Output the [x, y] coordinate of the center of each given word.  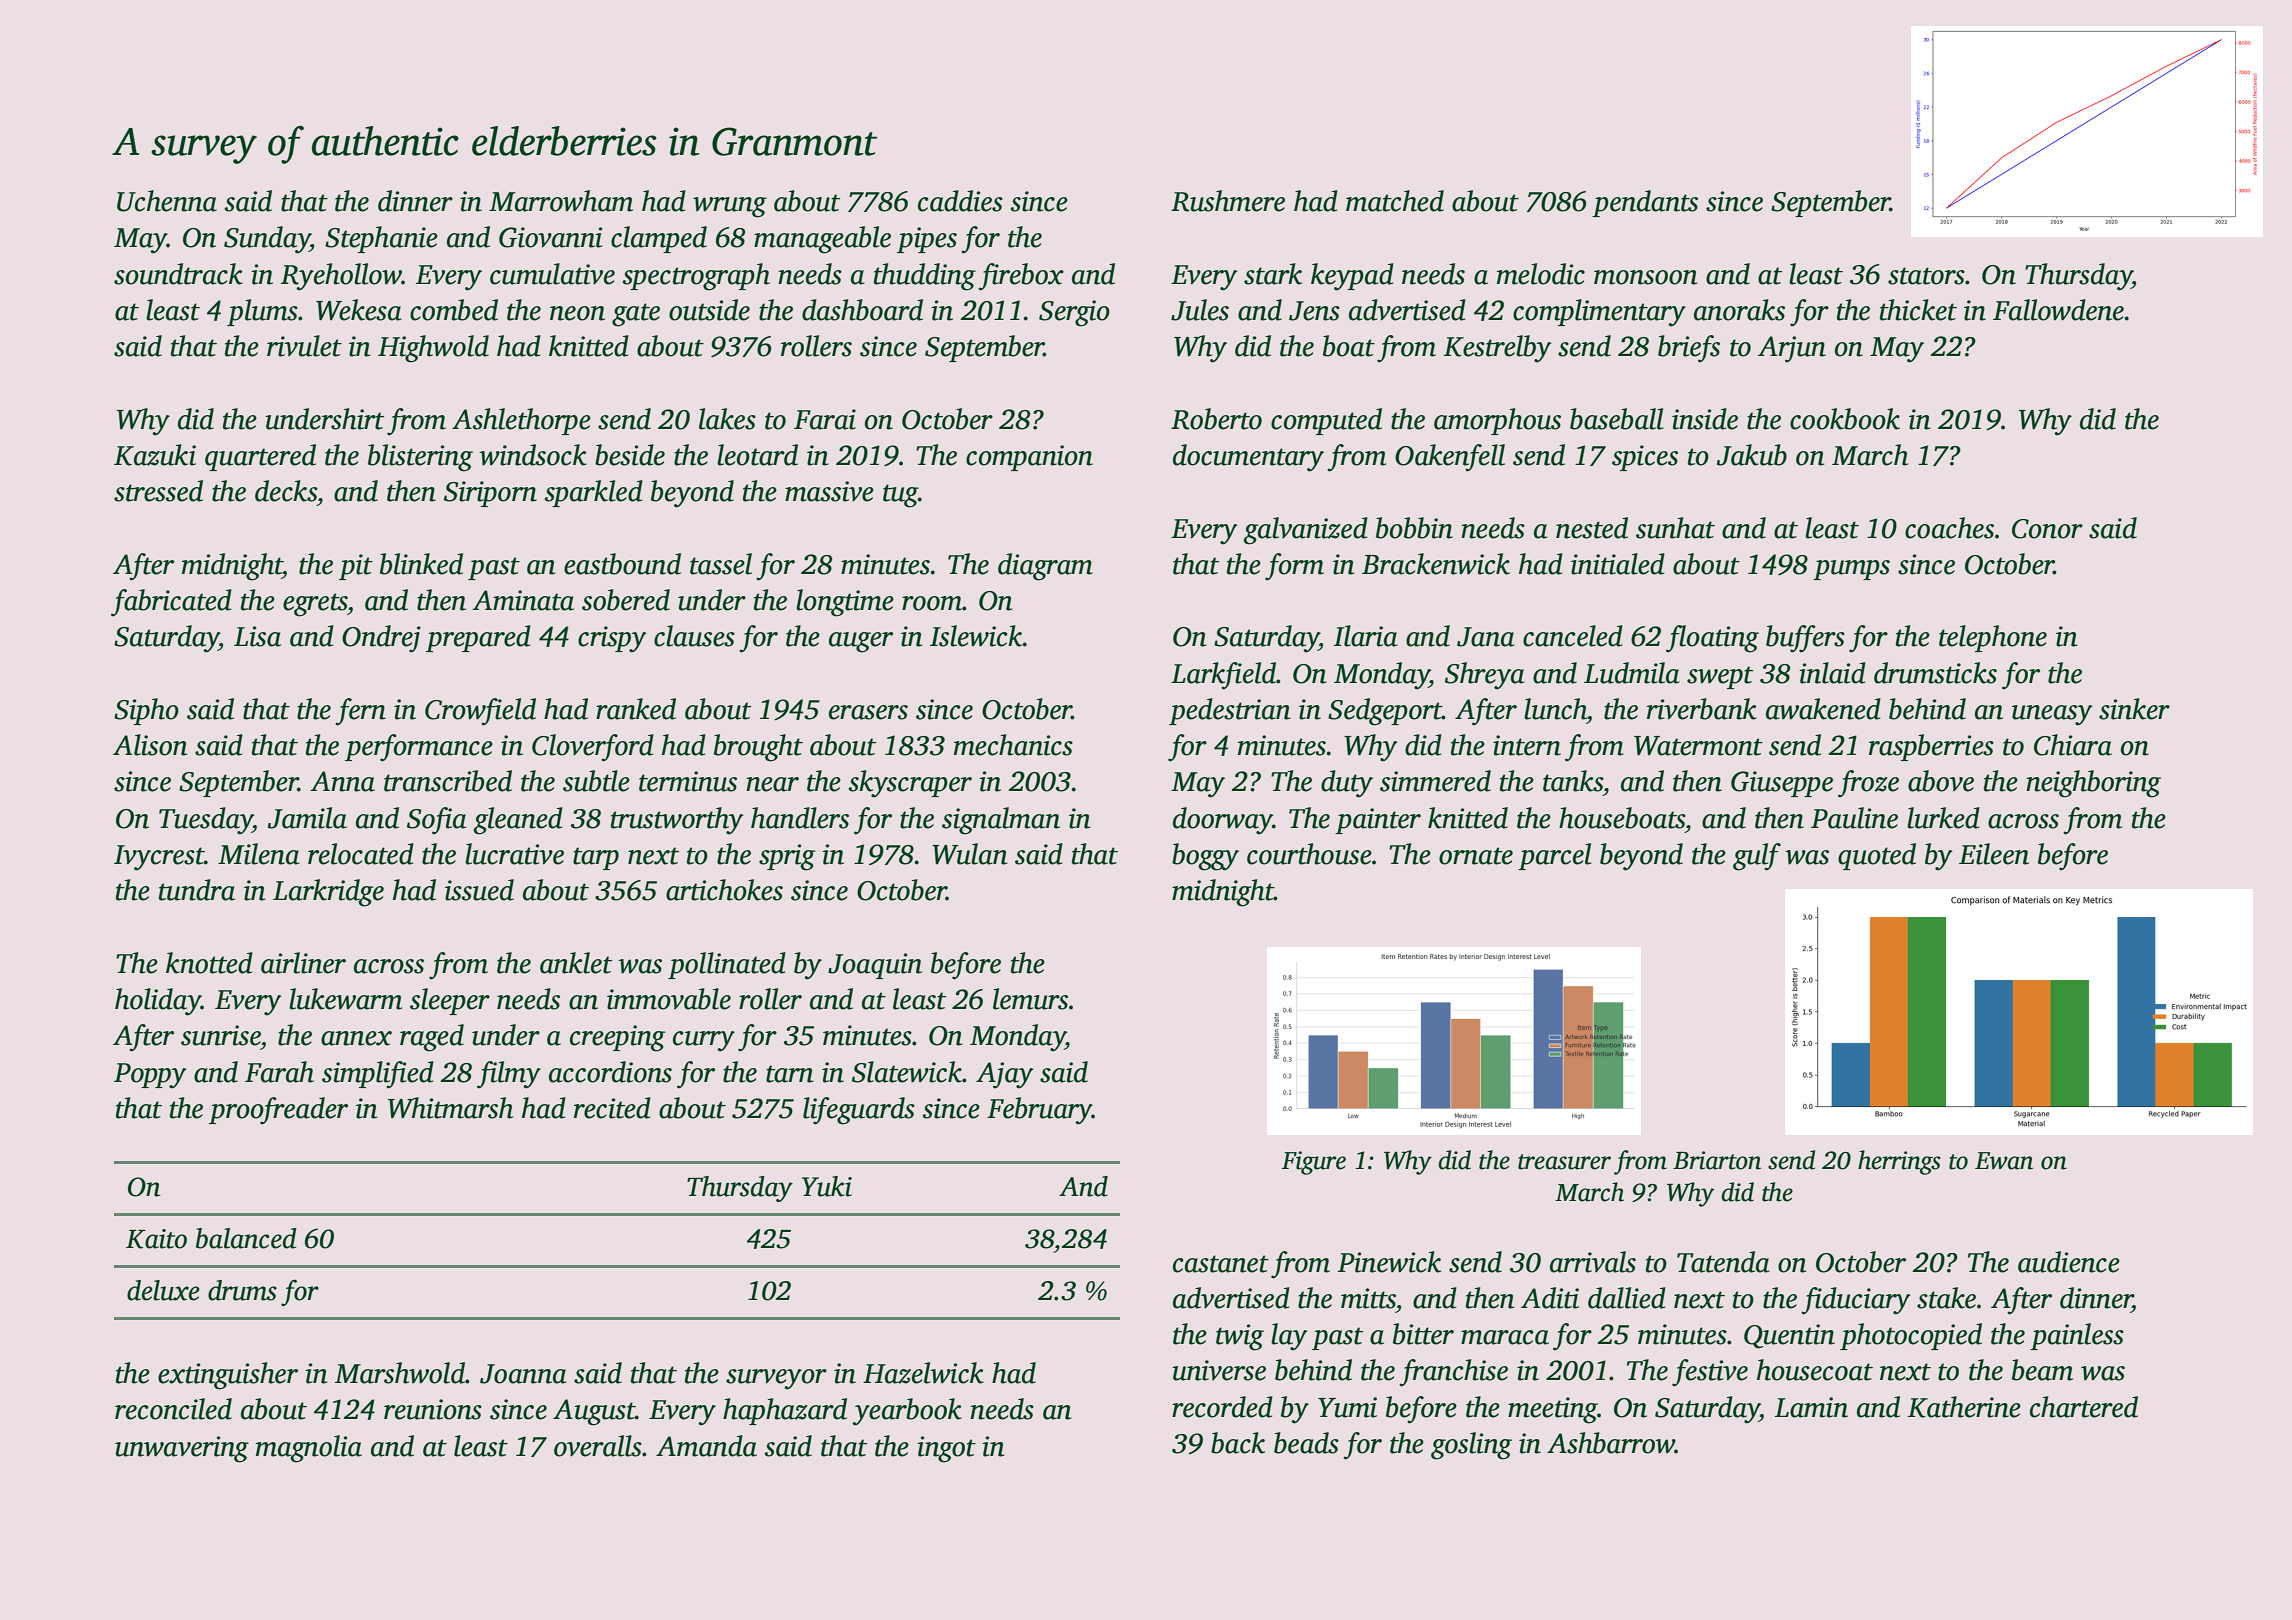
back [1238, 1443]
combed [454, 310]
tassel [721, 564]
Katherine [1964, 1407]
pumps [1851, 570]
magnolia [309, 1449]
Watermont [1698, 746]
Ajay [1004, 1075]
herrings [1899, 1162]
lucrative [514, 854]
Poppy [150, 1076]
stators [1926, 276]
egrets [315, 605]
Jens [1314, 311]
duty [1347, 784]
